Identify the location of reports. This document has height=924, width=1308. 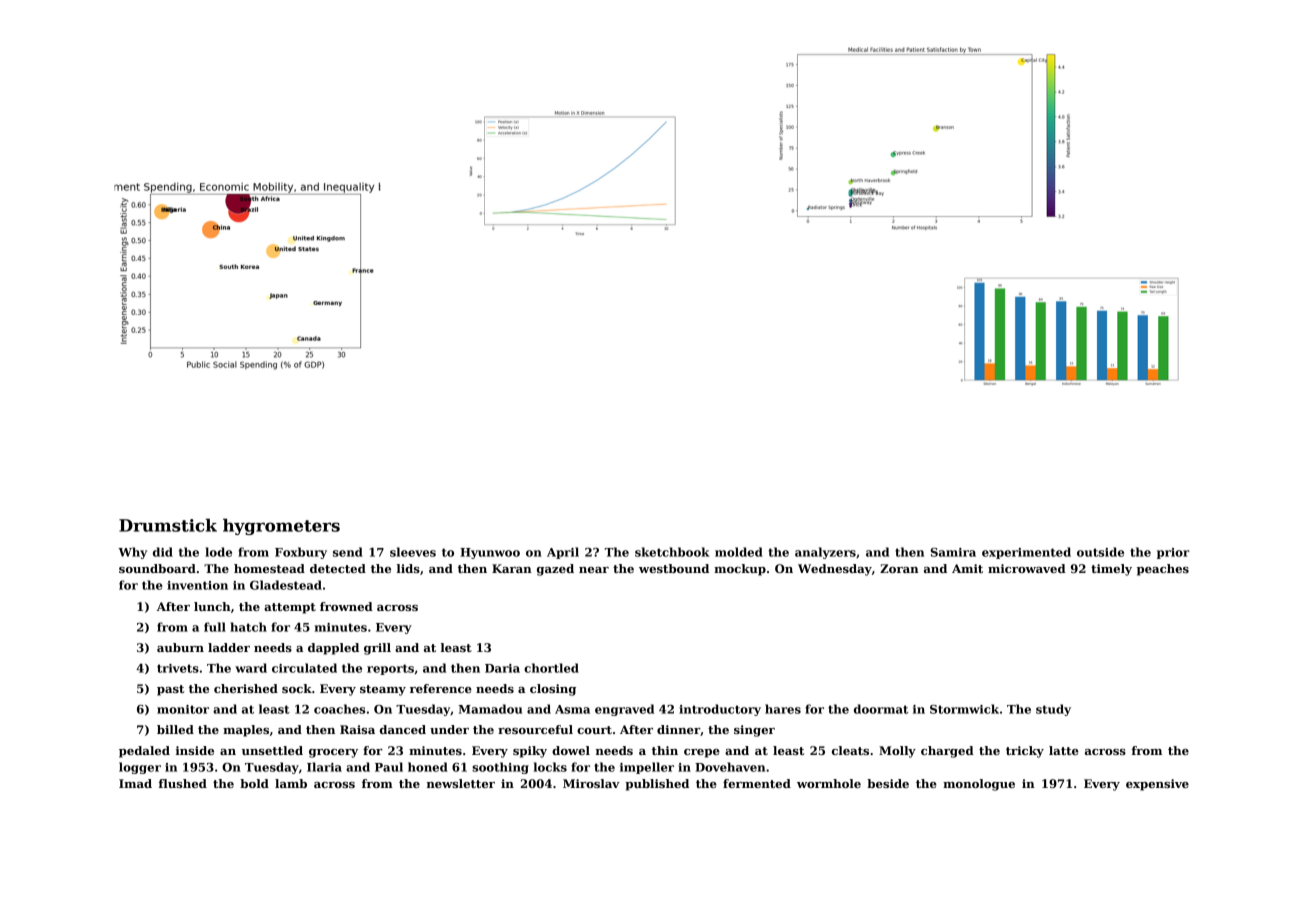
(390, 669).
